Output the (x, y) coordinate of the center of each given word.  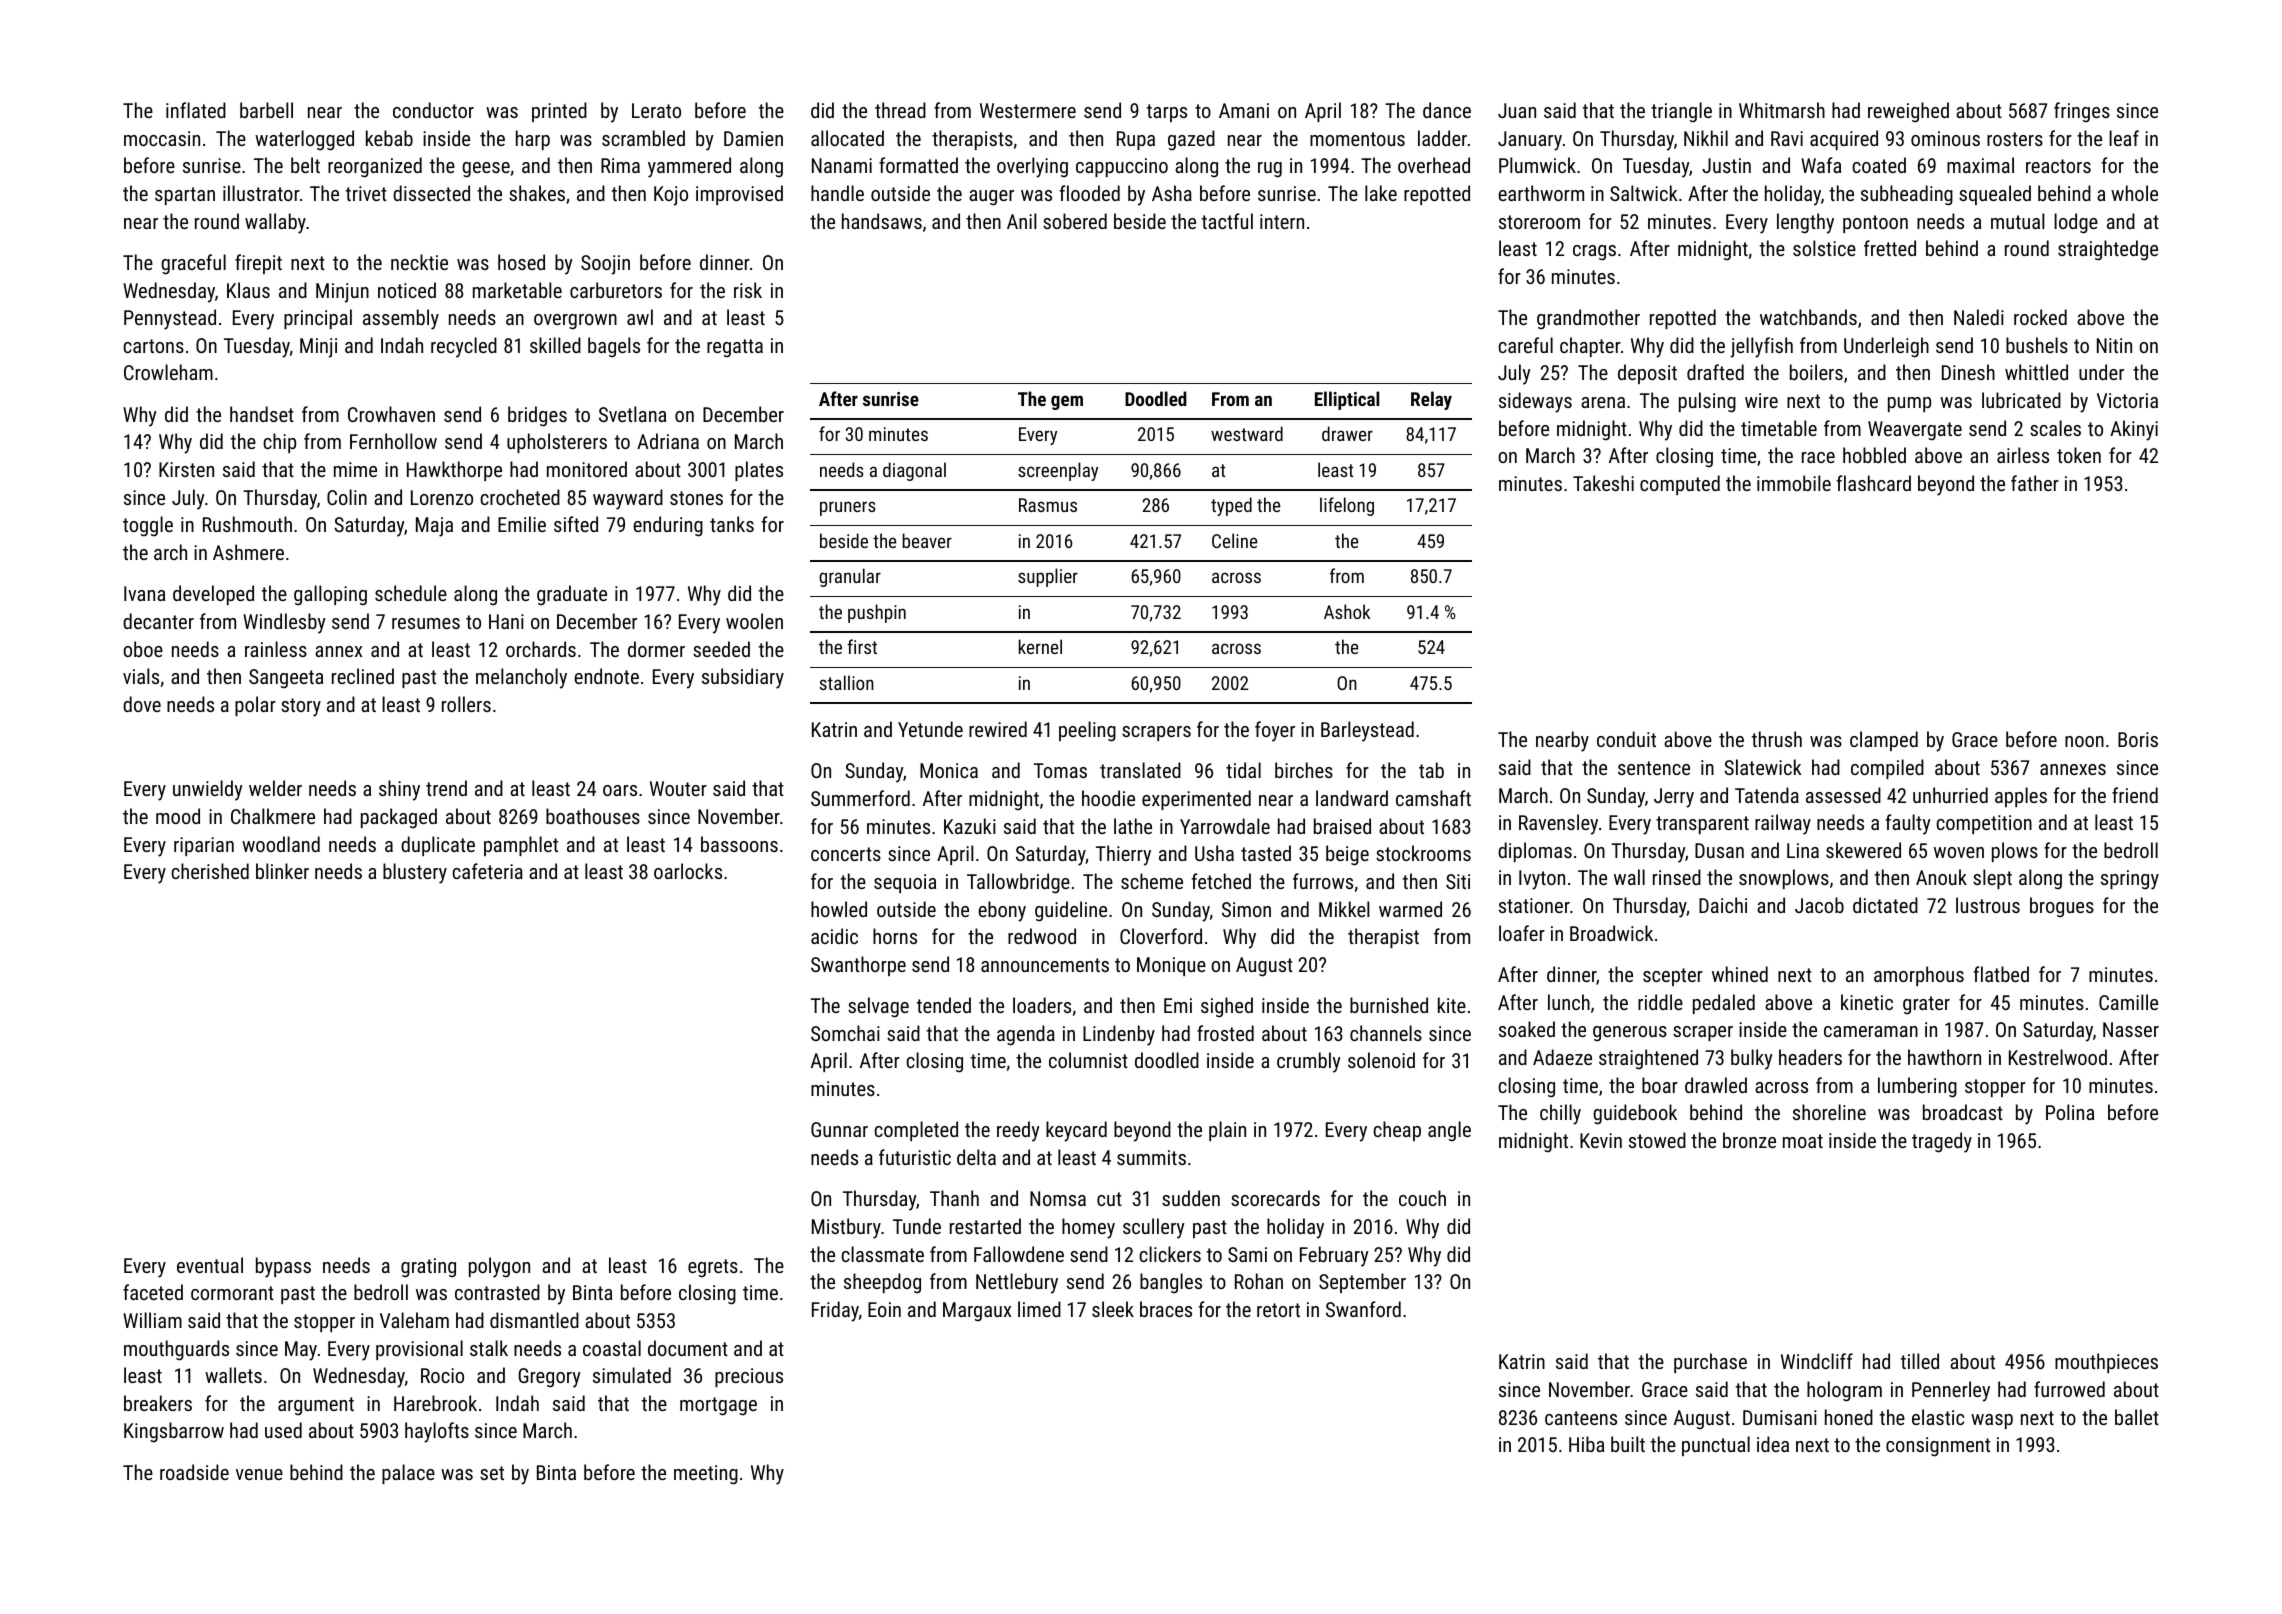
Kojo (671, 196)
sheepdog (882, 1283)
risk (748, 290)
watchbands (1808, 317)
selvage (878, 1007)
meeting (706, 1475)
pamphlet (521, 846)
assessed (1843, 795)
